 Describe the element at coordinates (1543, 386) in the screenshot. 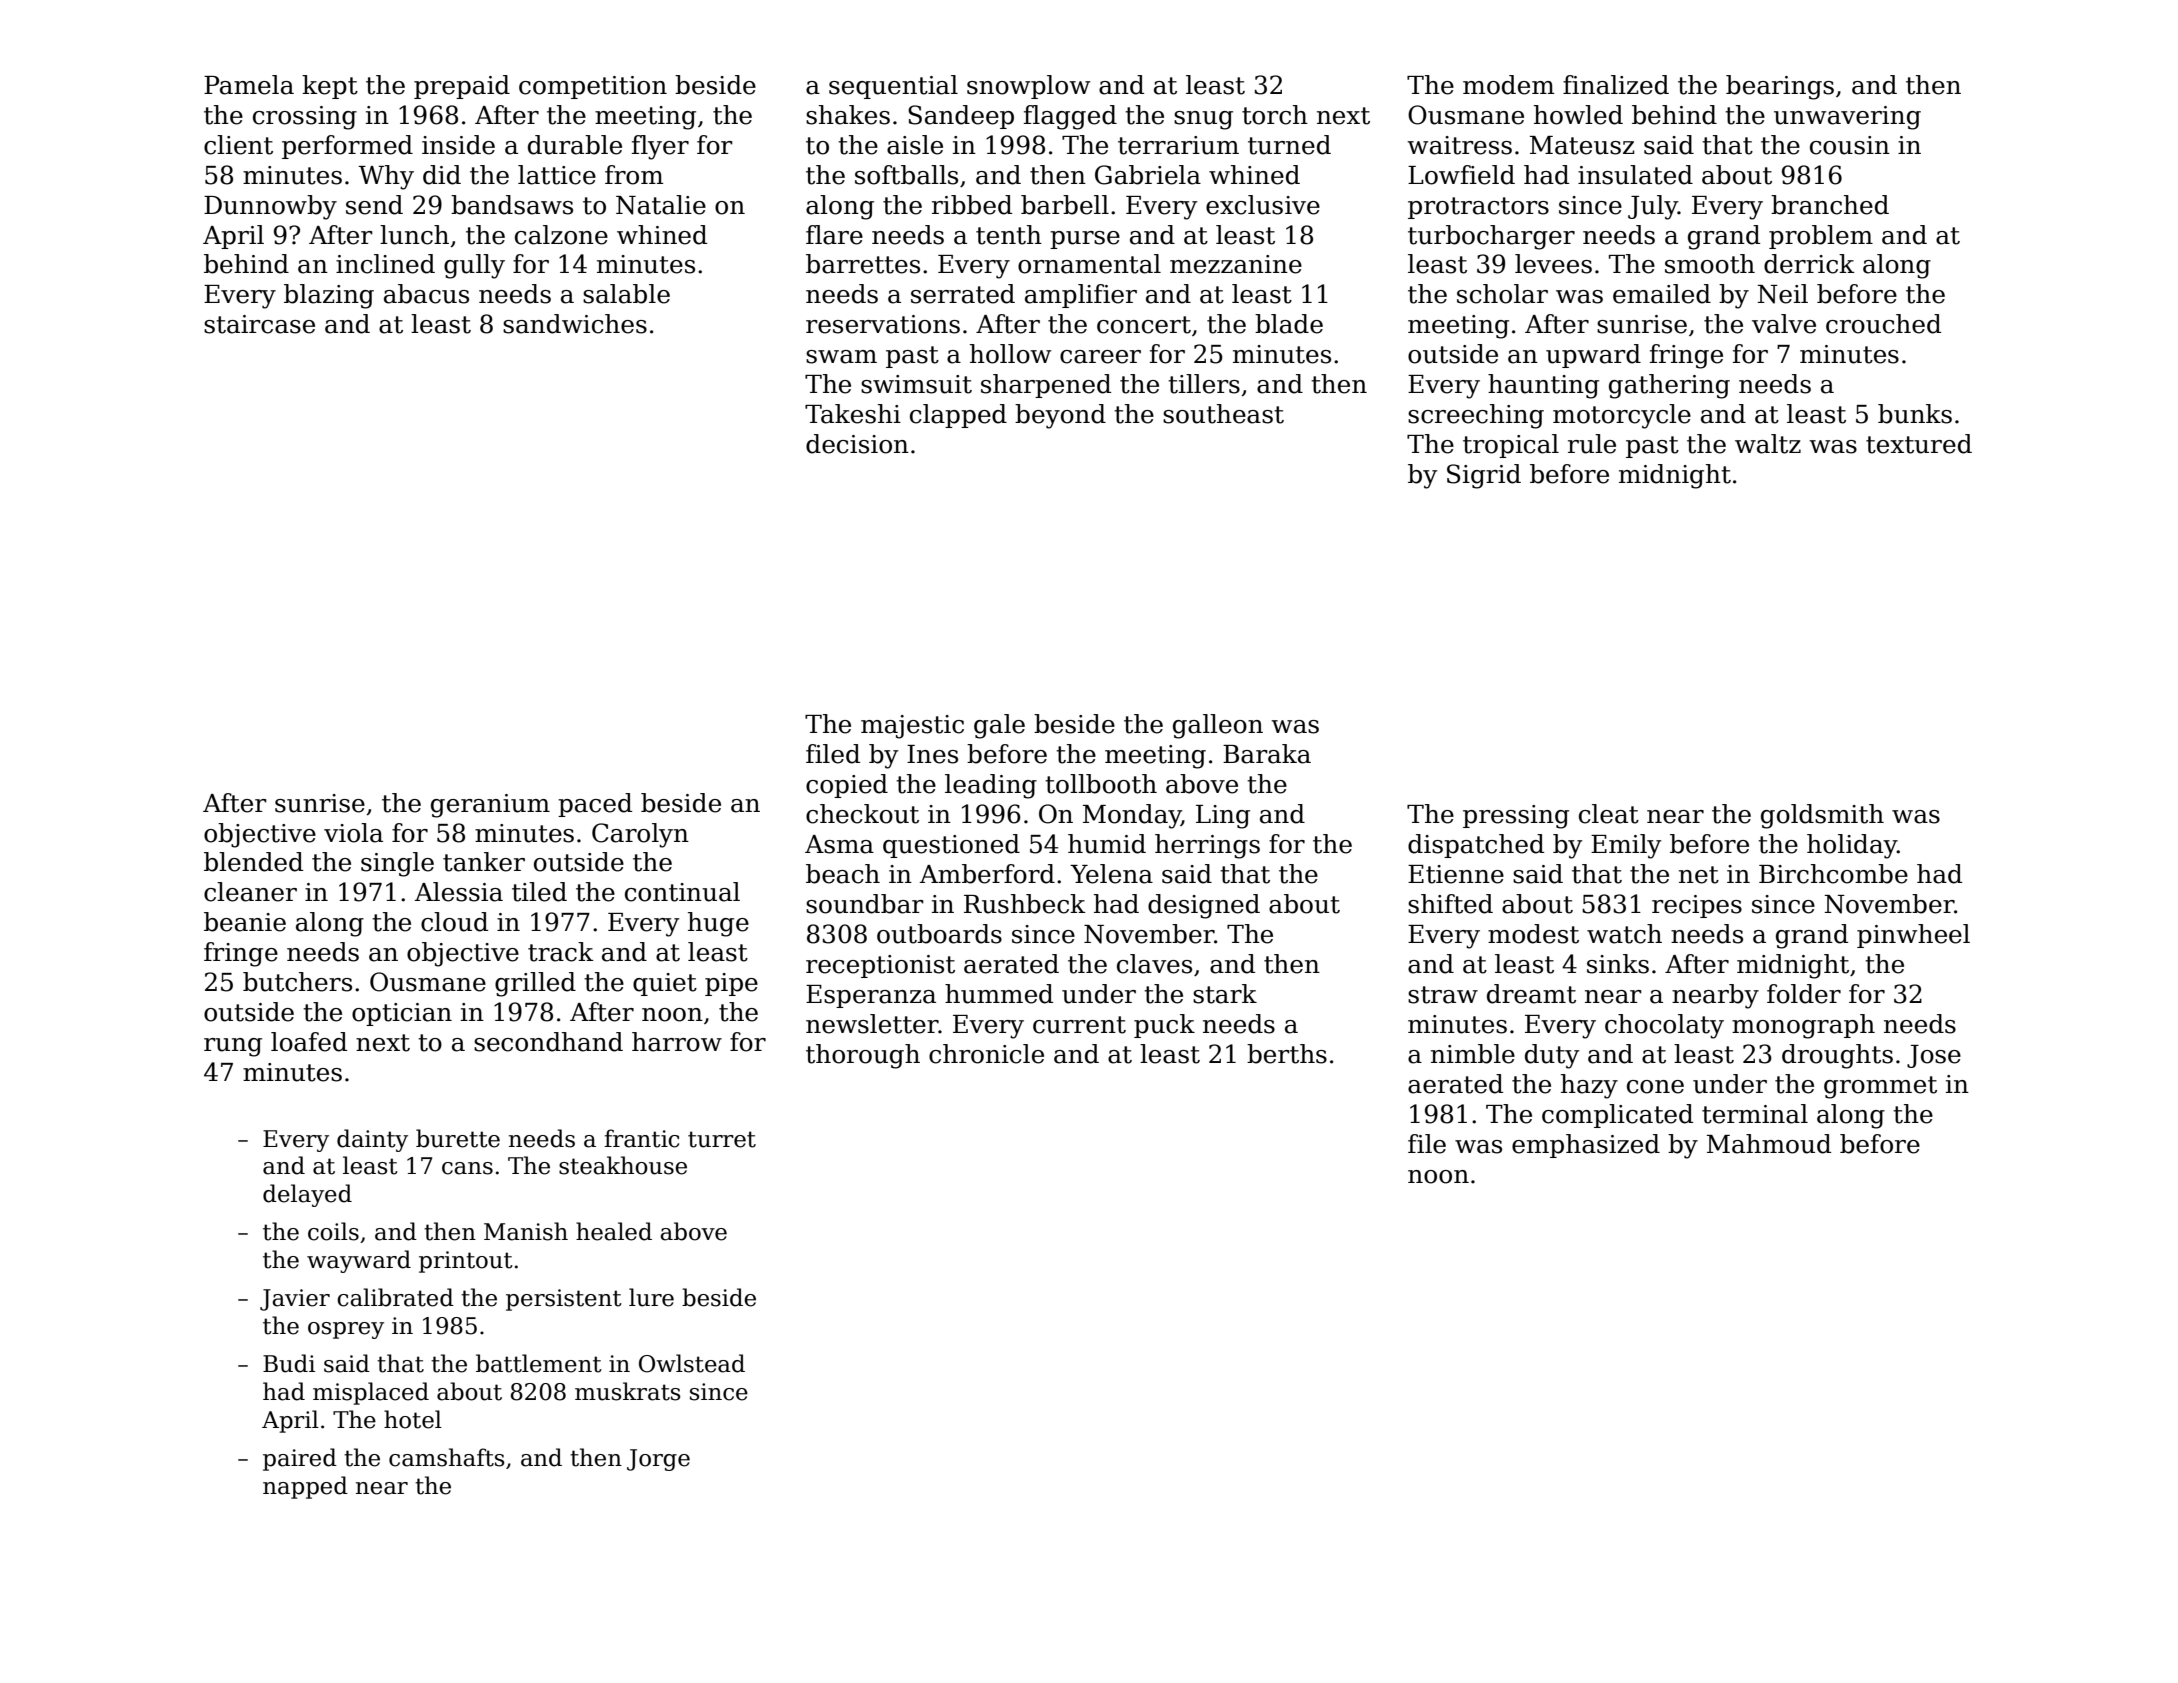

I see `haunting` at that location.
